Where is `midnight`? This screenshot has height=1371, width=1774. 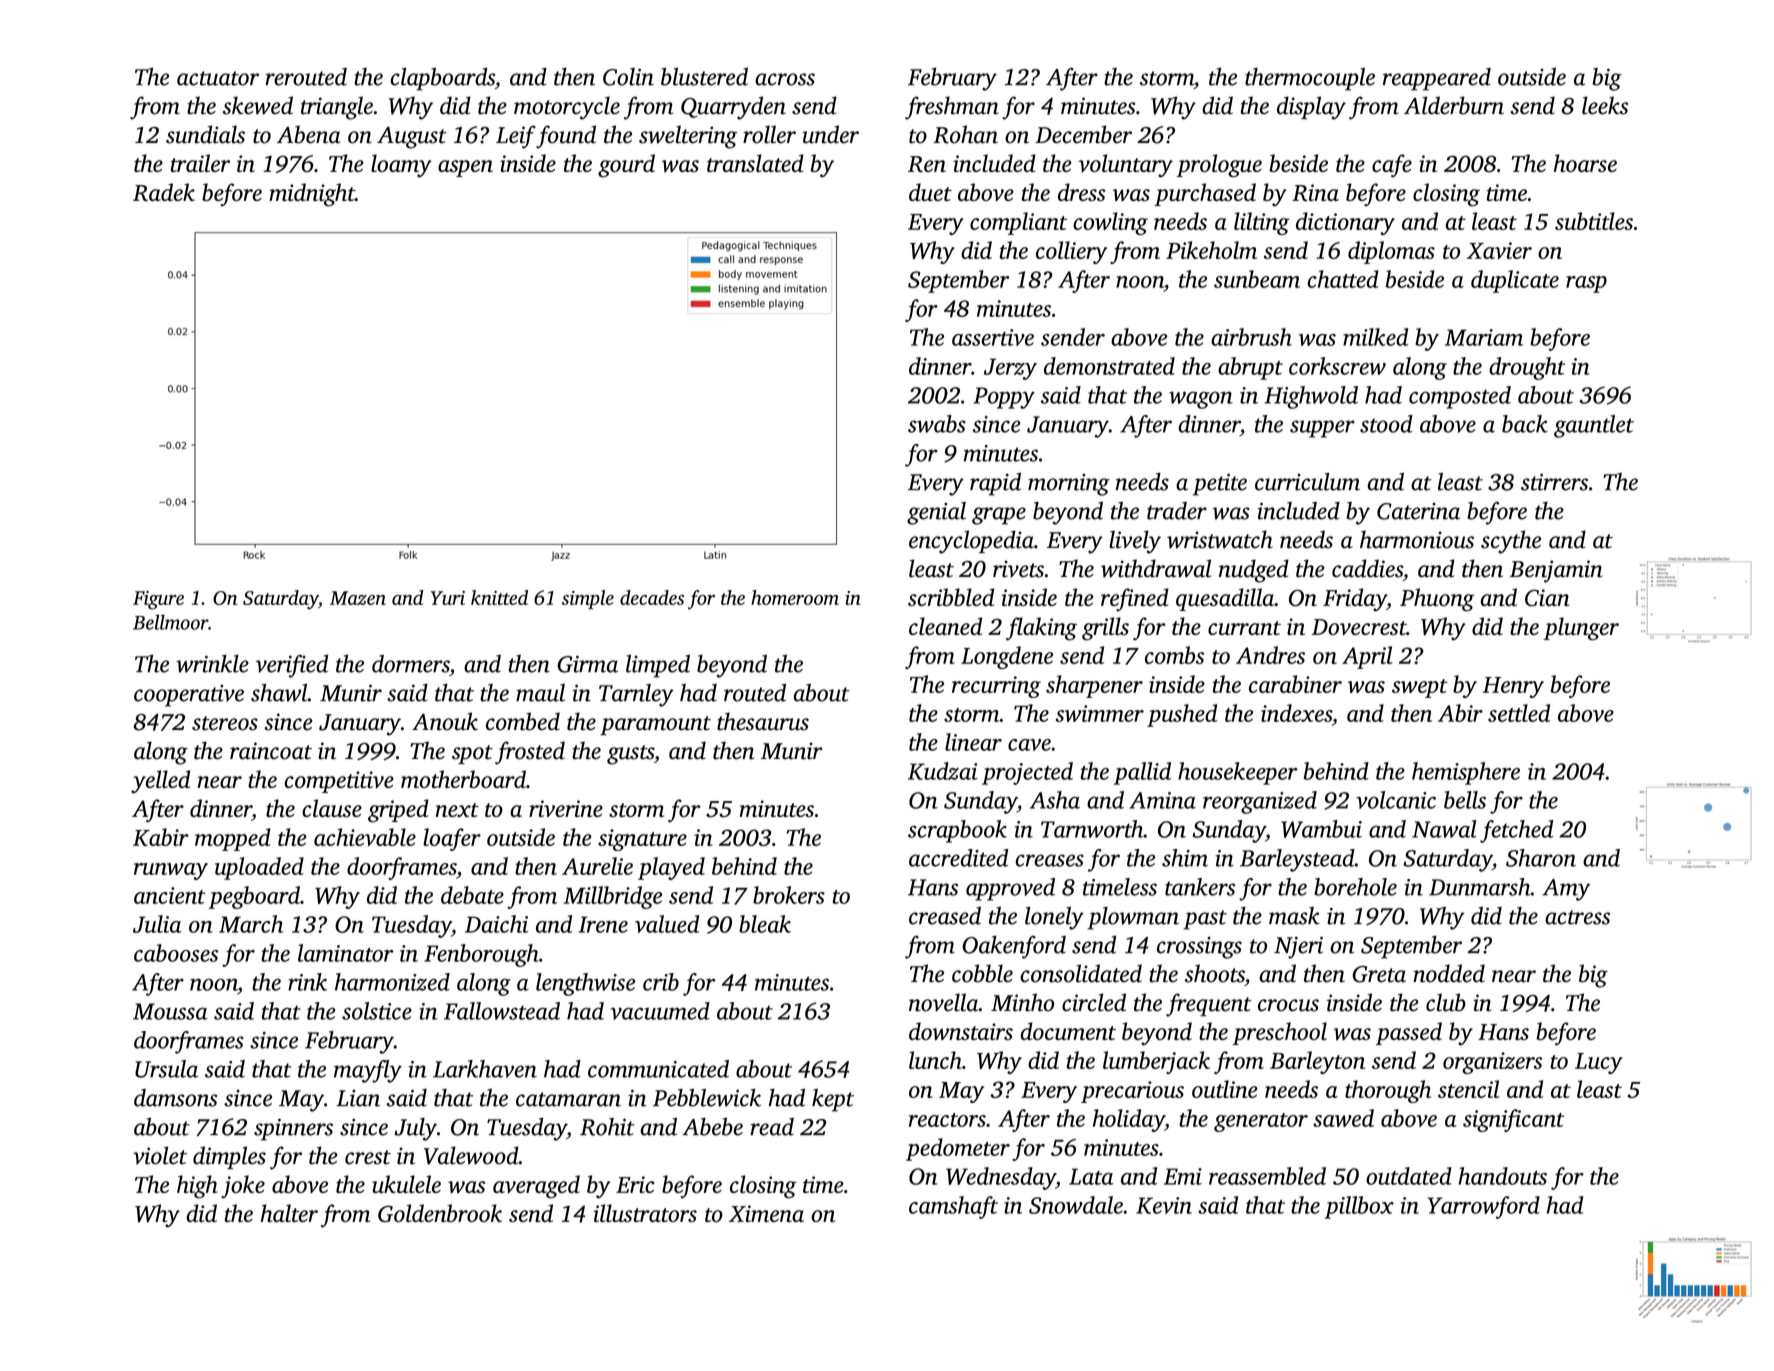
midnight is located at coordinates (312, 195).
